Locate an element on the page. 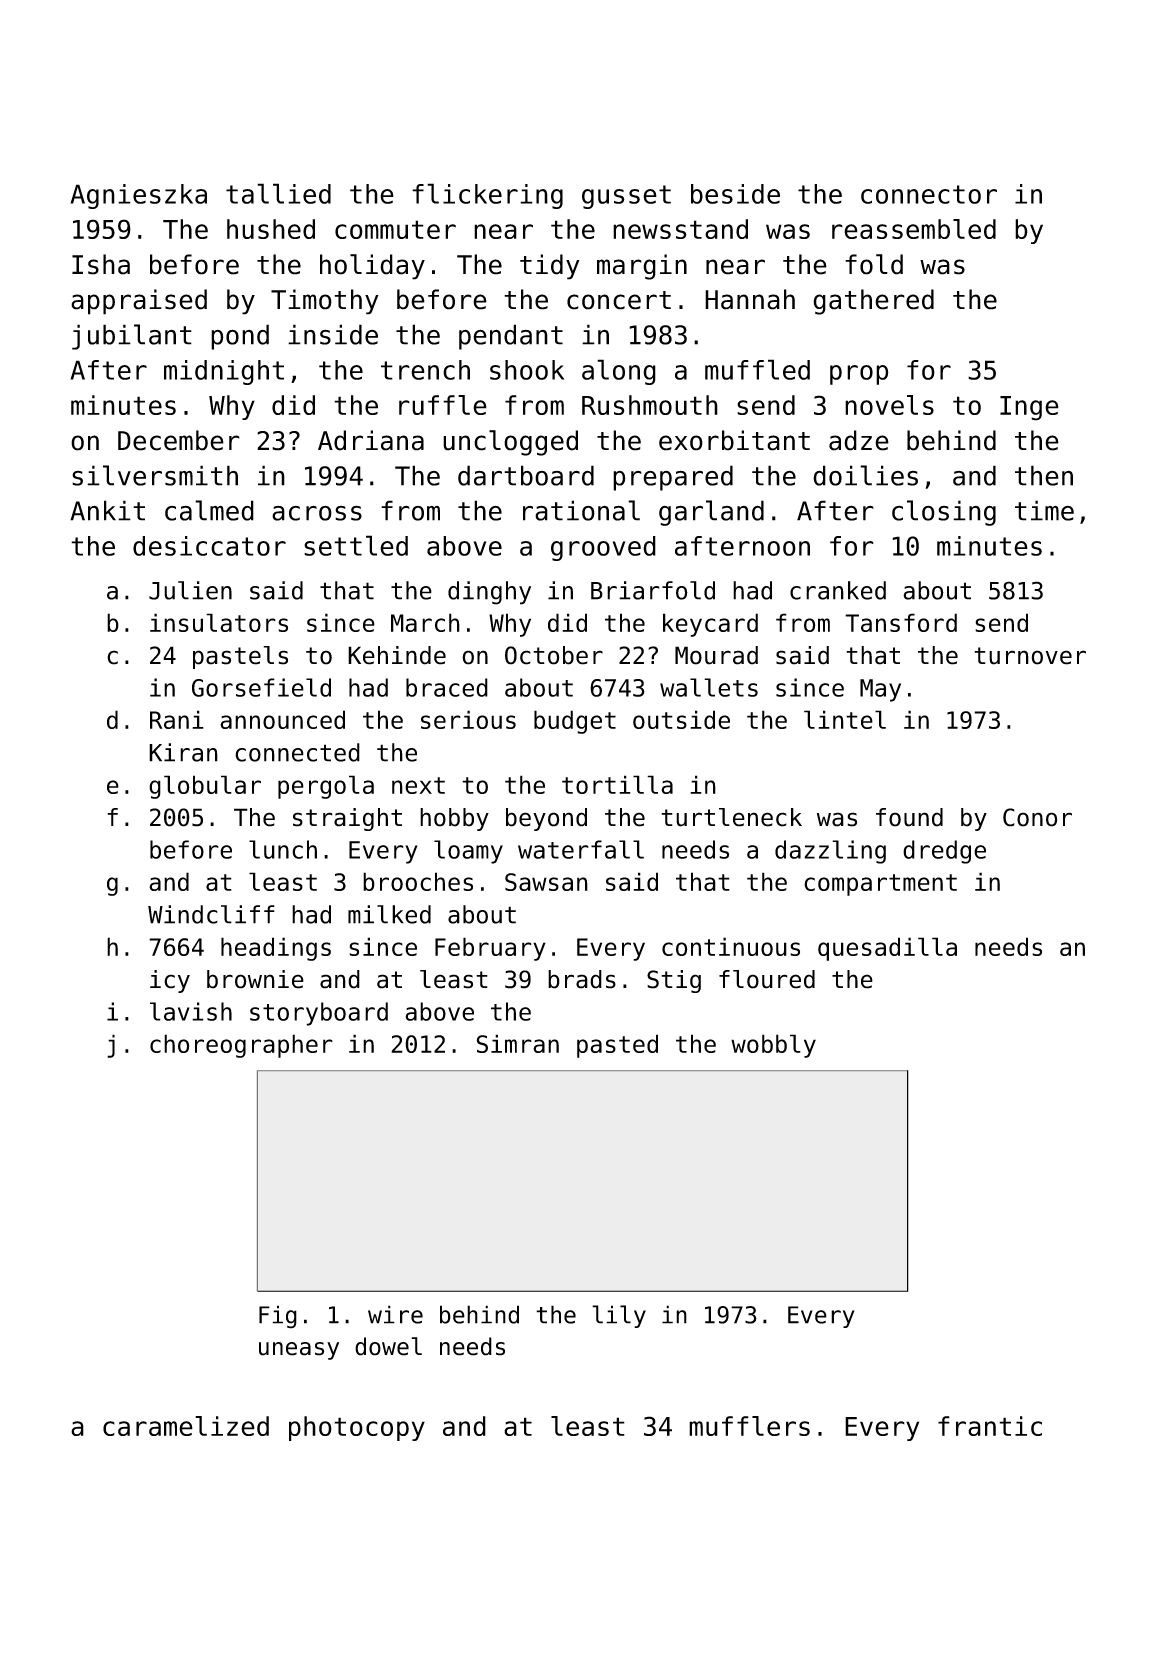  Agnieszka is located at coordinates (138, 196).
